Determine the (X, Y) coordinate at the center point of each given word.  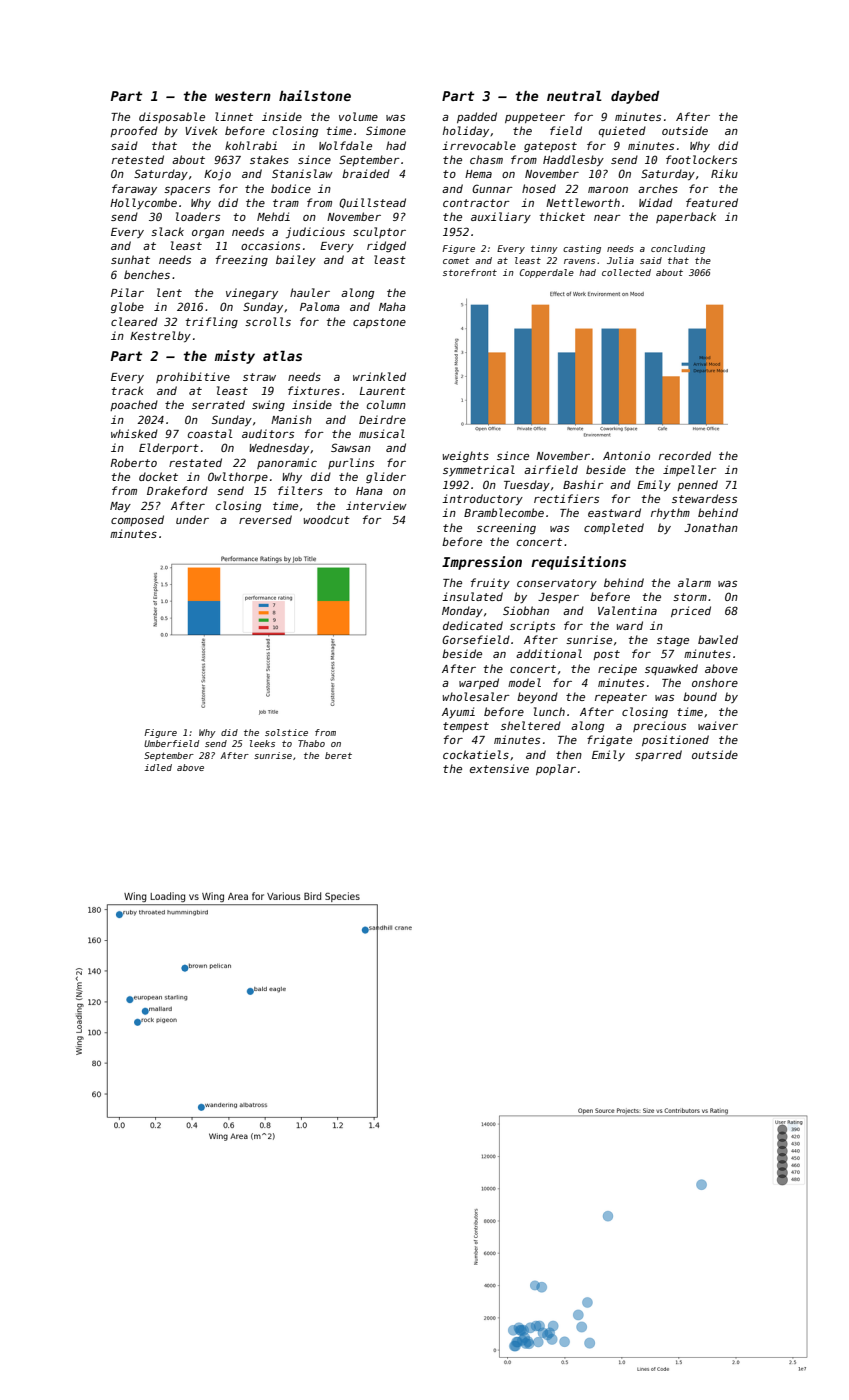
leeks (262, 743)
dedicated (473, 625)
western (243, 96)
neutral (574, 96)
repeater (621, 698)
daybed (635, 97)
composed (137, 520)
